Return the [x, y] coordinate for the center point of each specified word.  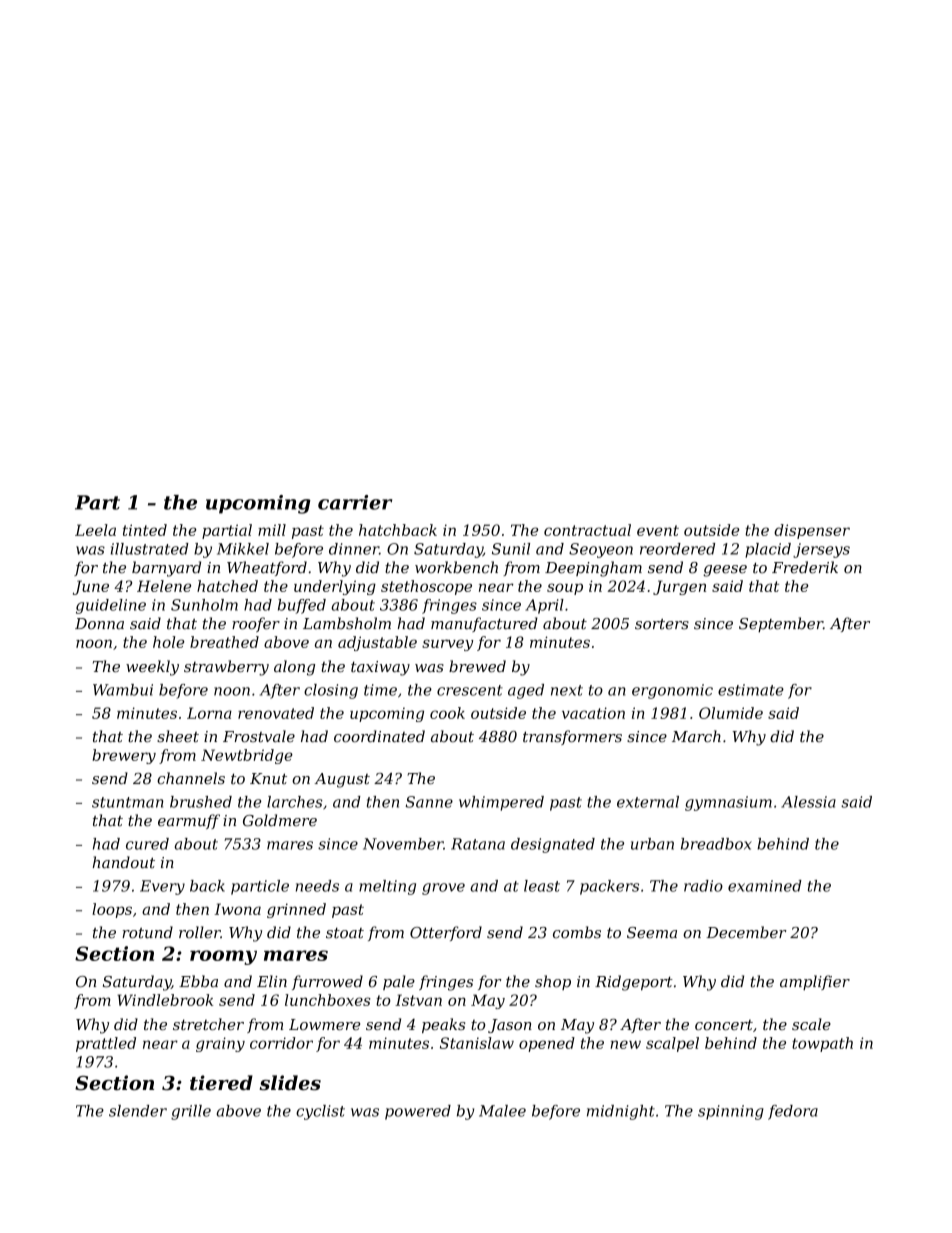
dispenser [812, 531]
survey [447, 645]
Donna [99, 624]
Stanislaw [477, 1043]
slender [138, 1111]
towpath [822, 1044]
